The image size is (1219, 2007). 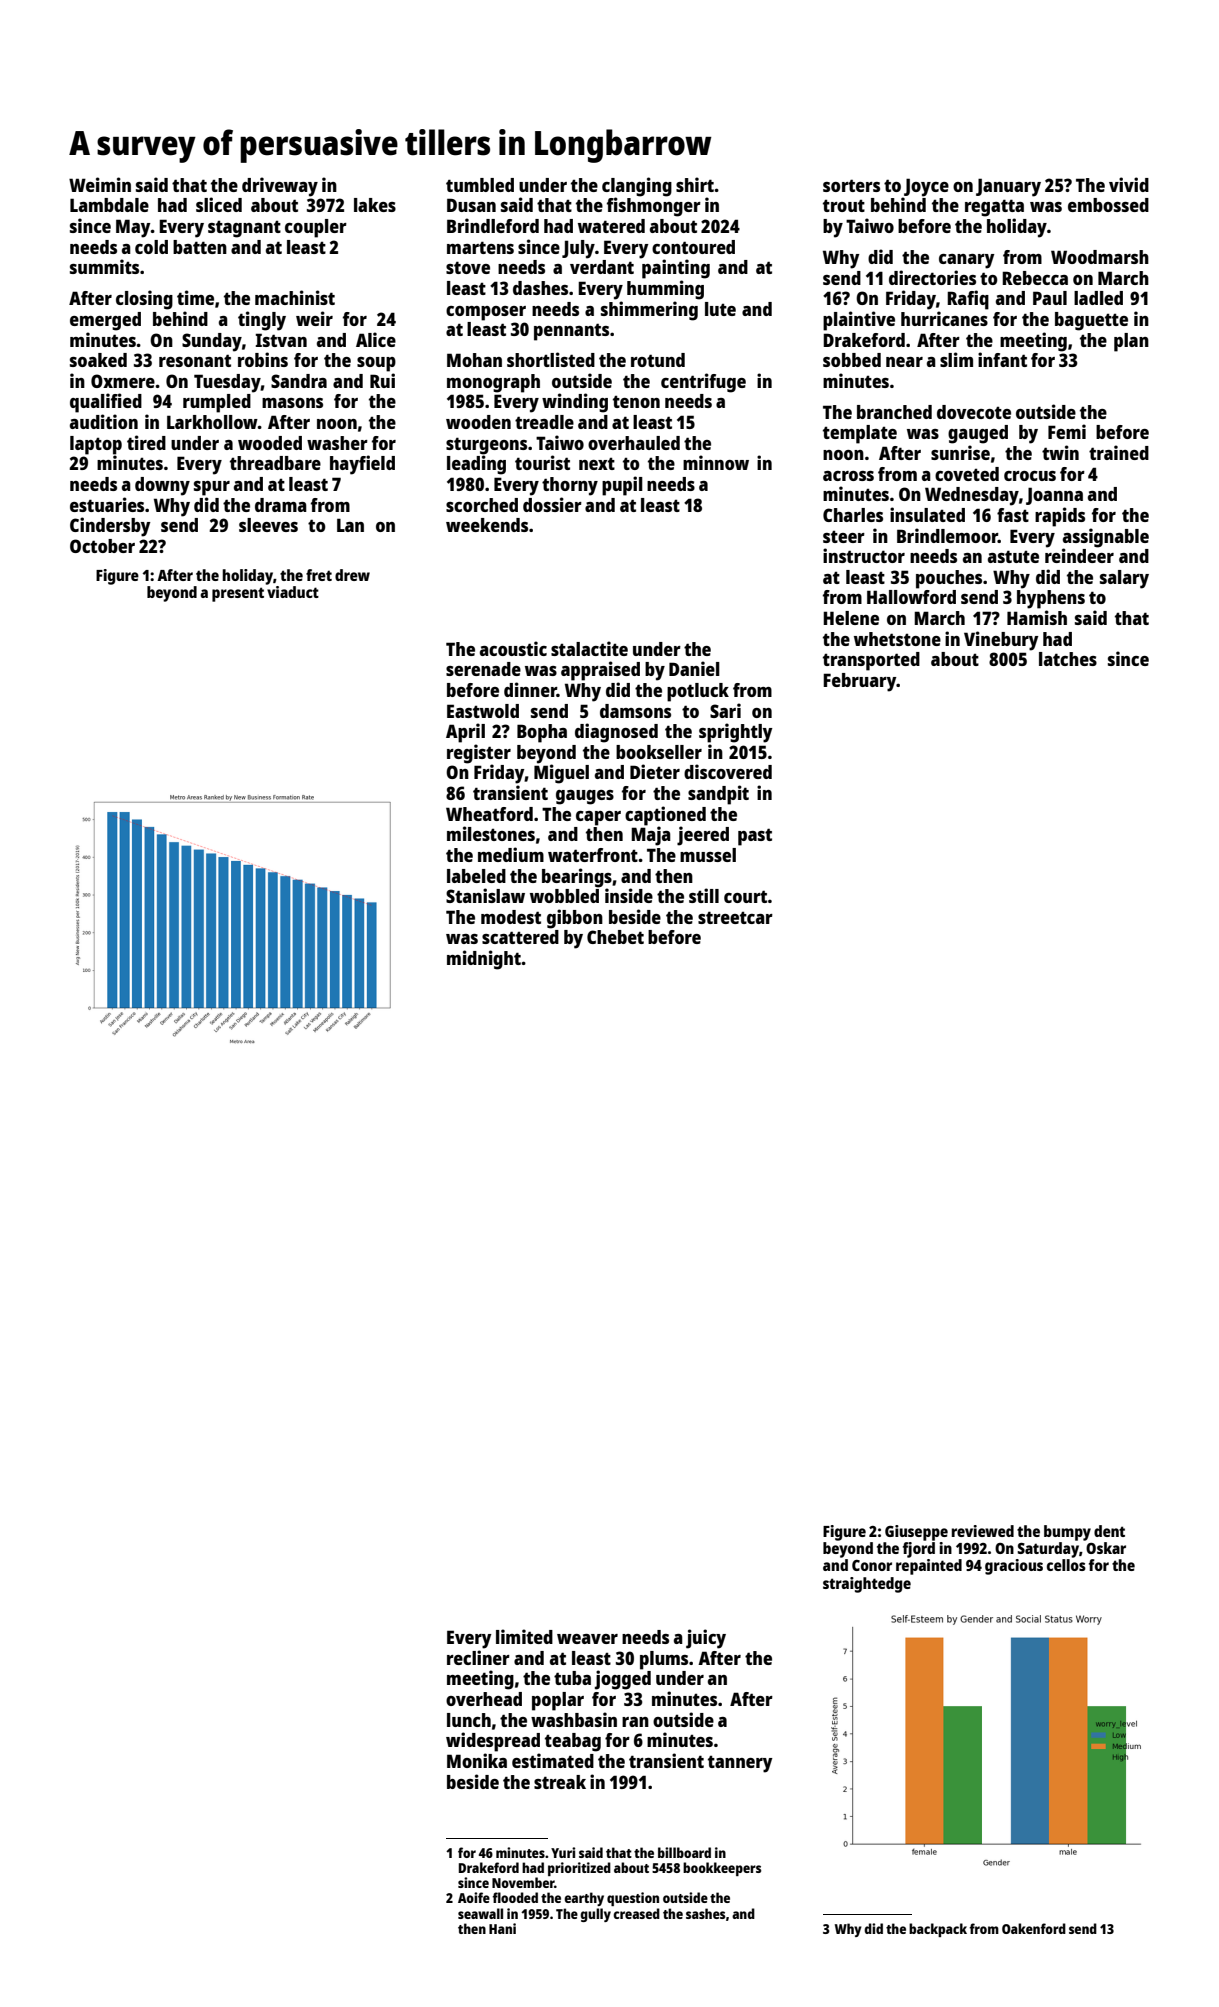 What do you see at coordinates (542, 733) in the screenshot?
I see `Bopha` at bounding box center [542, 733].
